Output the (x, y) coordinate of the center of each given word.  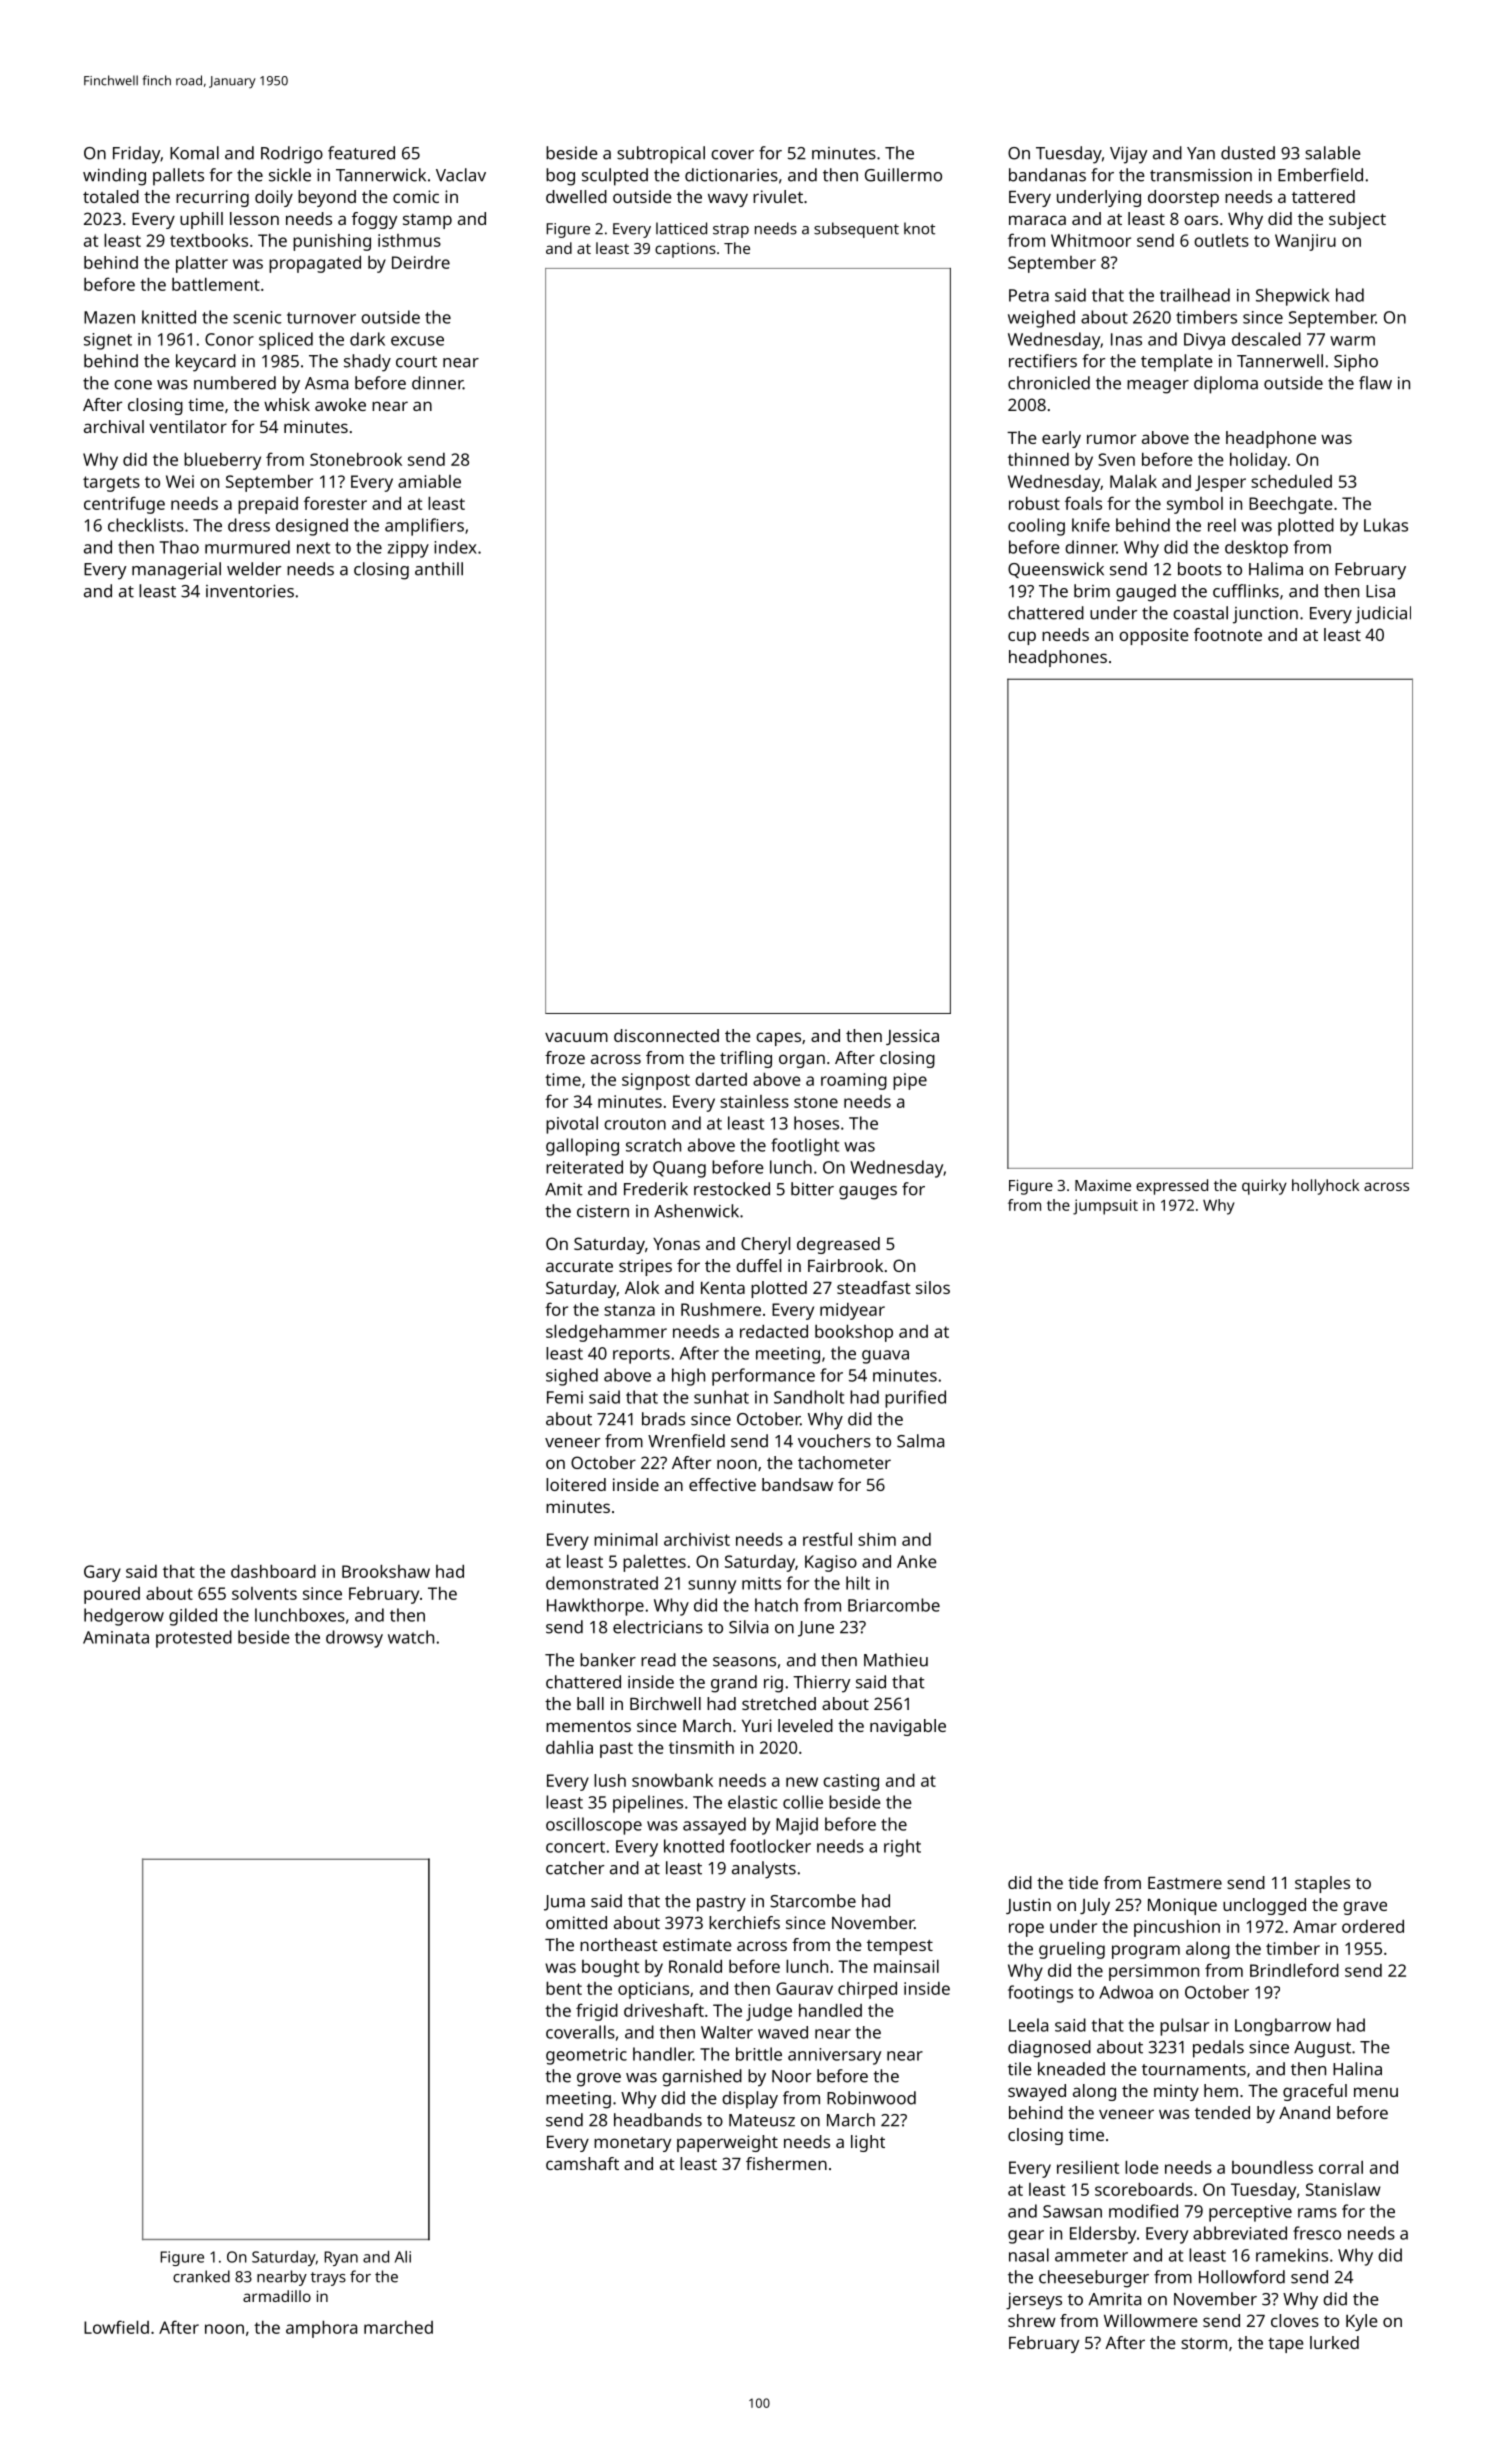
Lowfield (116, 2327)
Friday (137, 155)
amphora (321, 2329)
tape (1286, 2345)
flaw (1375, 383)
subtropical (661, 155)
